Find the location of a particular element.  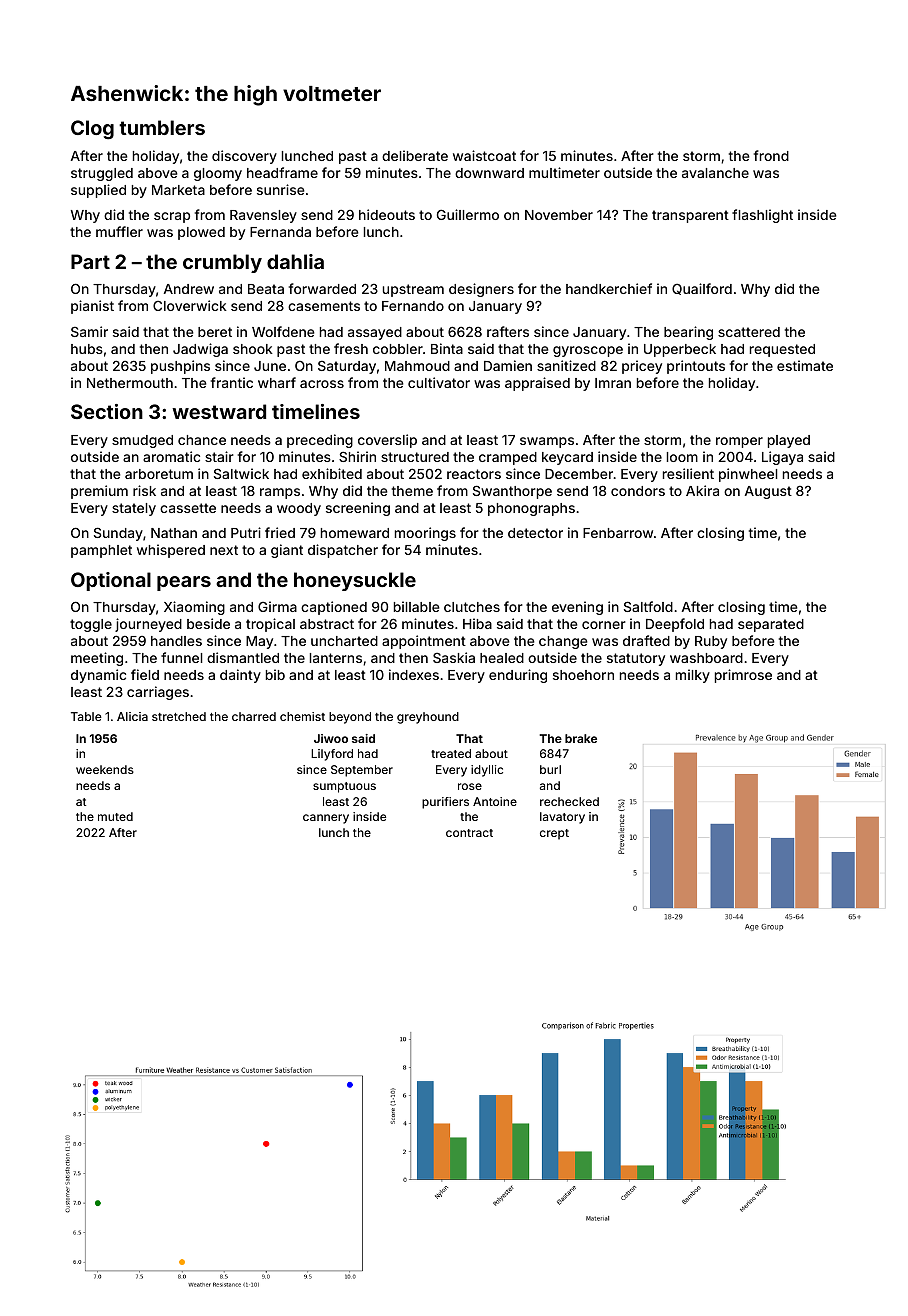

hideouts is located at coordinates (387, 214).
